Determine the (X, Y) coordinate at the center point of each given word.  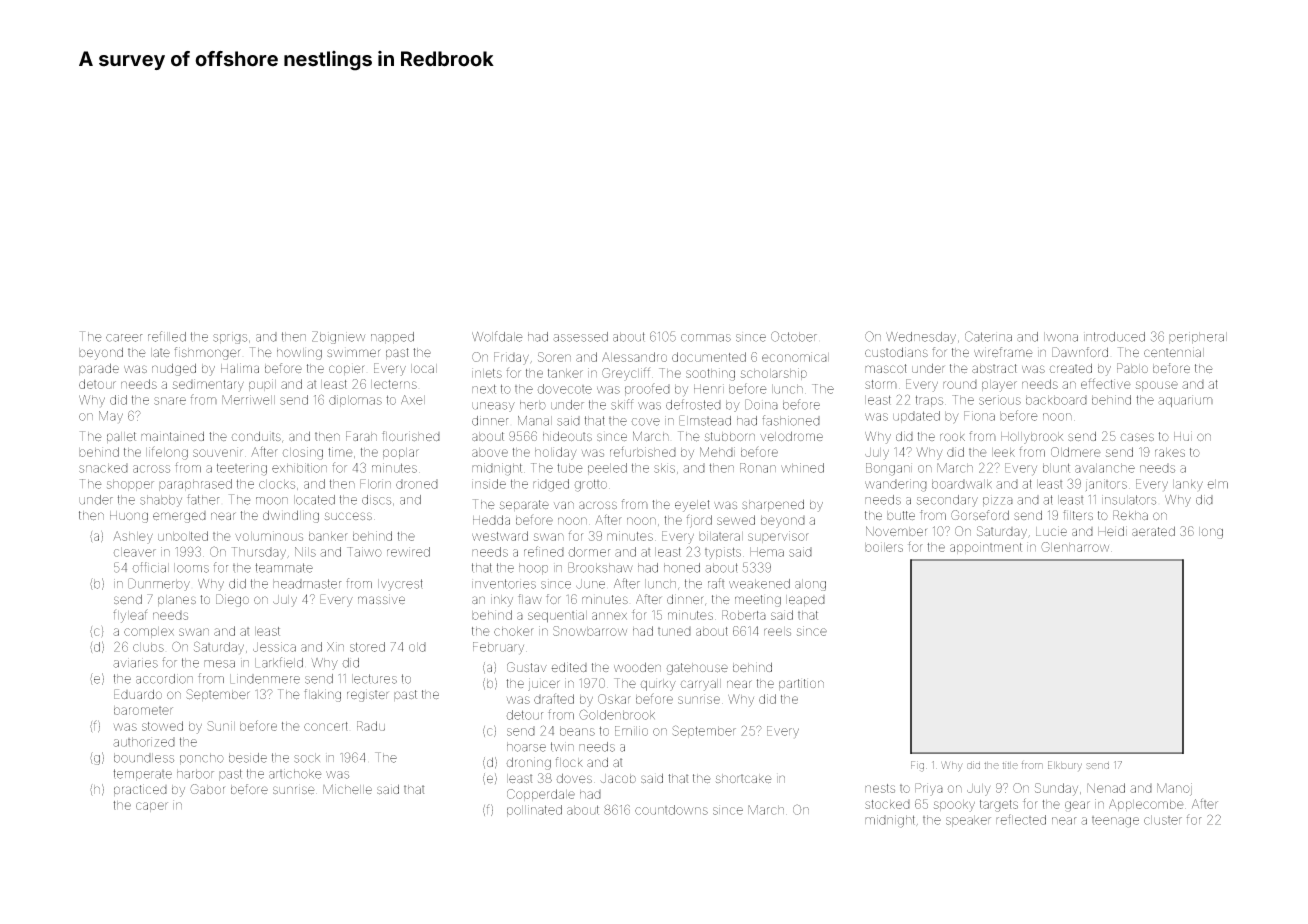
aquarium (1185, 401)
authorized (144, 742)
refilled (167, 336)
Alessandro (634, 357)
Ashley (133, 537)
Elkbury (1065, 765)
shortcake (744, 779)
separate (524, 505)
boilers (884, 547)
